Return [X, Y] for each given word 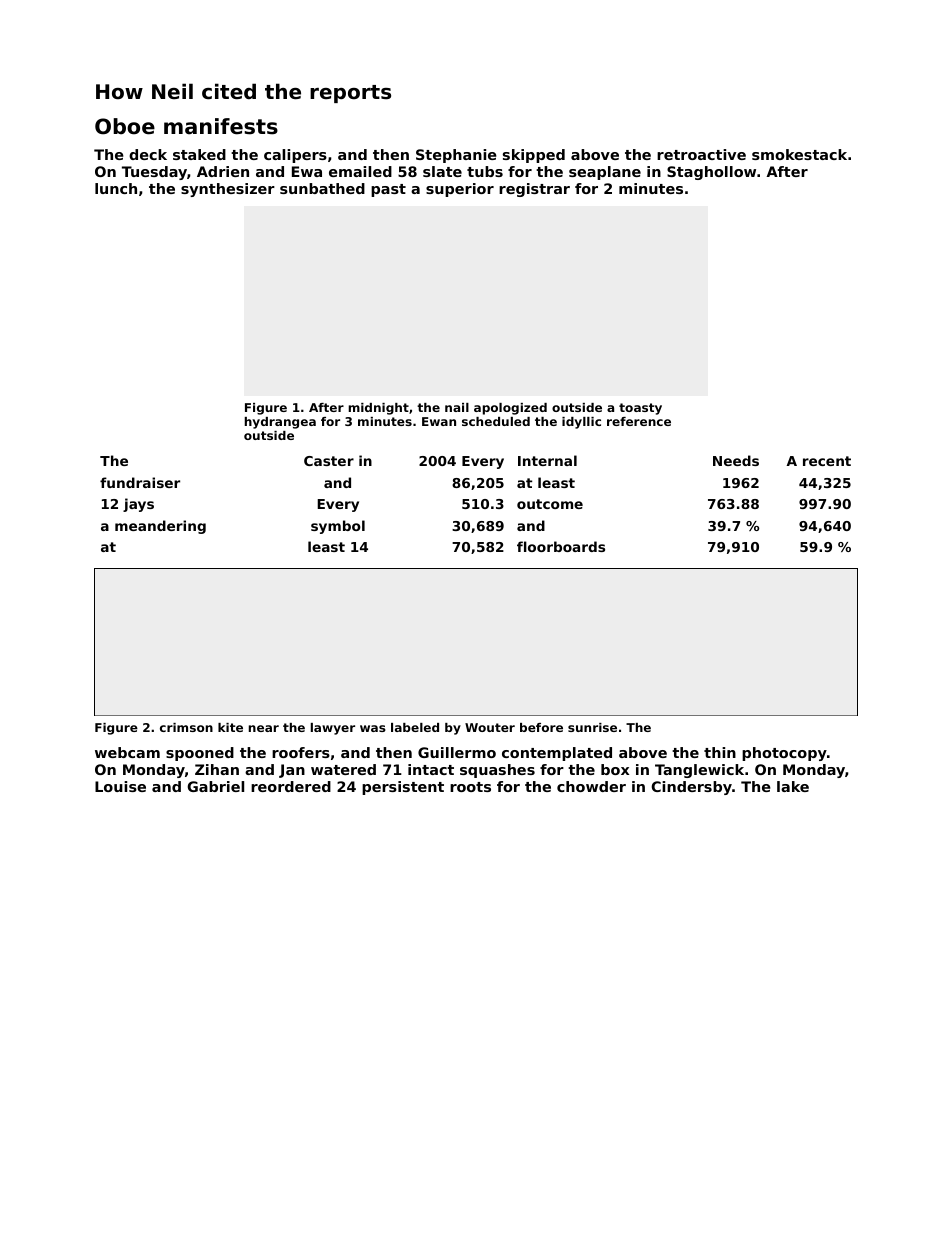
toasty [640, 409]
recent [827, 461]
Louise [120, 786]
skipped [534, 156]
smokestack [799, 154]
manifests [221, 126]
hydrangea [280, 423]
